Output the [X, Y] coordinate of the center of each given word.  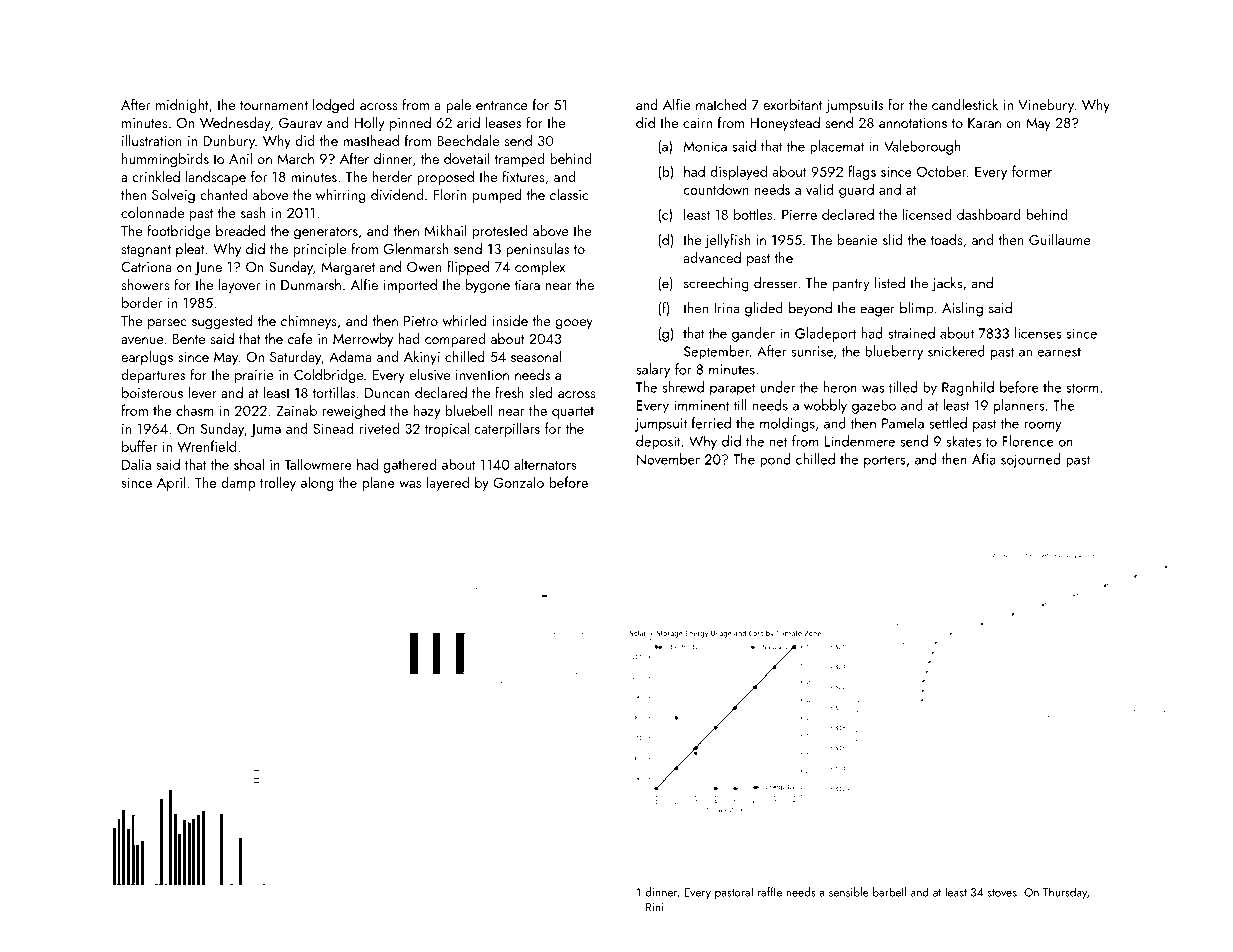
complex [540, 268]
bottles [753, 214]
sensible [849, 892]
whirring [341, 196]
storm [1082, 388]
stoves [1002, 893]
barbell [889, 892]
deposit [658, 442]
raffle [770, 892]
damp [238, 483]
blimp [917, 309]
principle [320, 250]
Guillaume [1060, 239]
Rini [654, 907]
